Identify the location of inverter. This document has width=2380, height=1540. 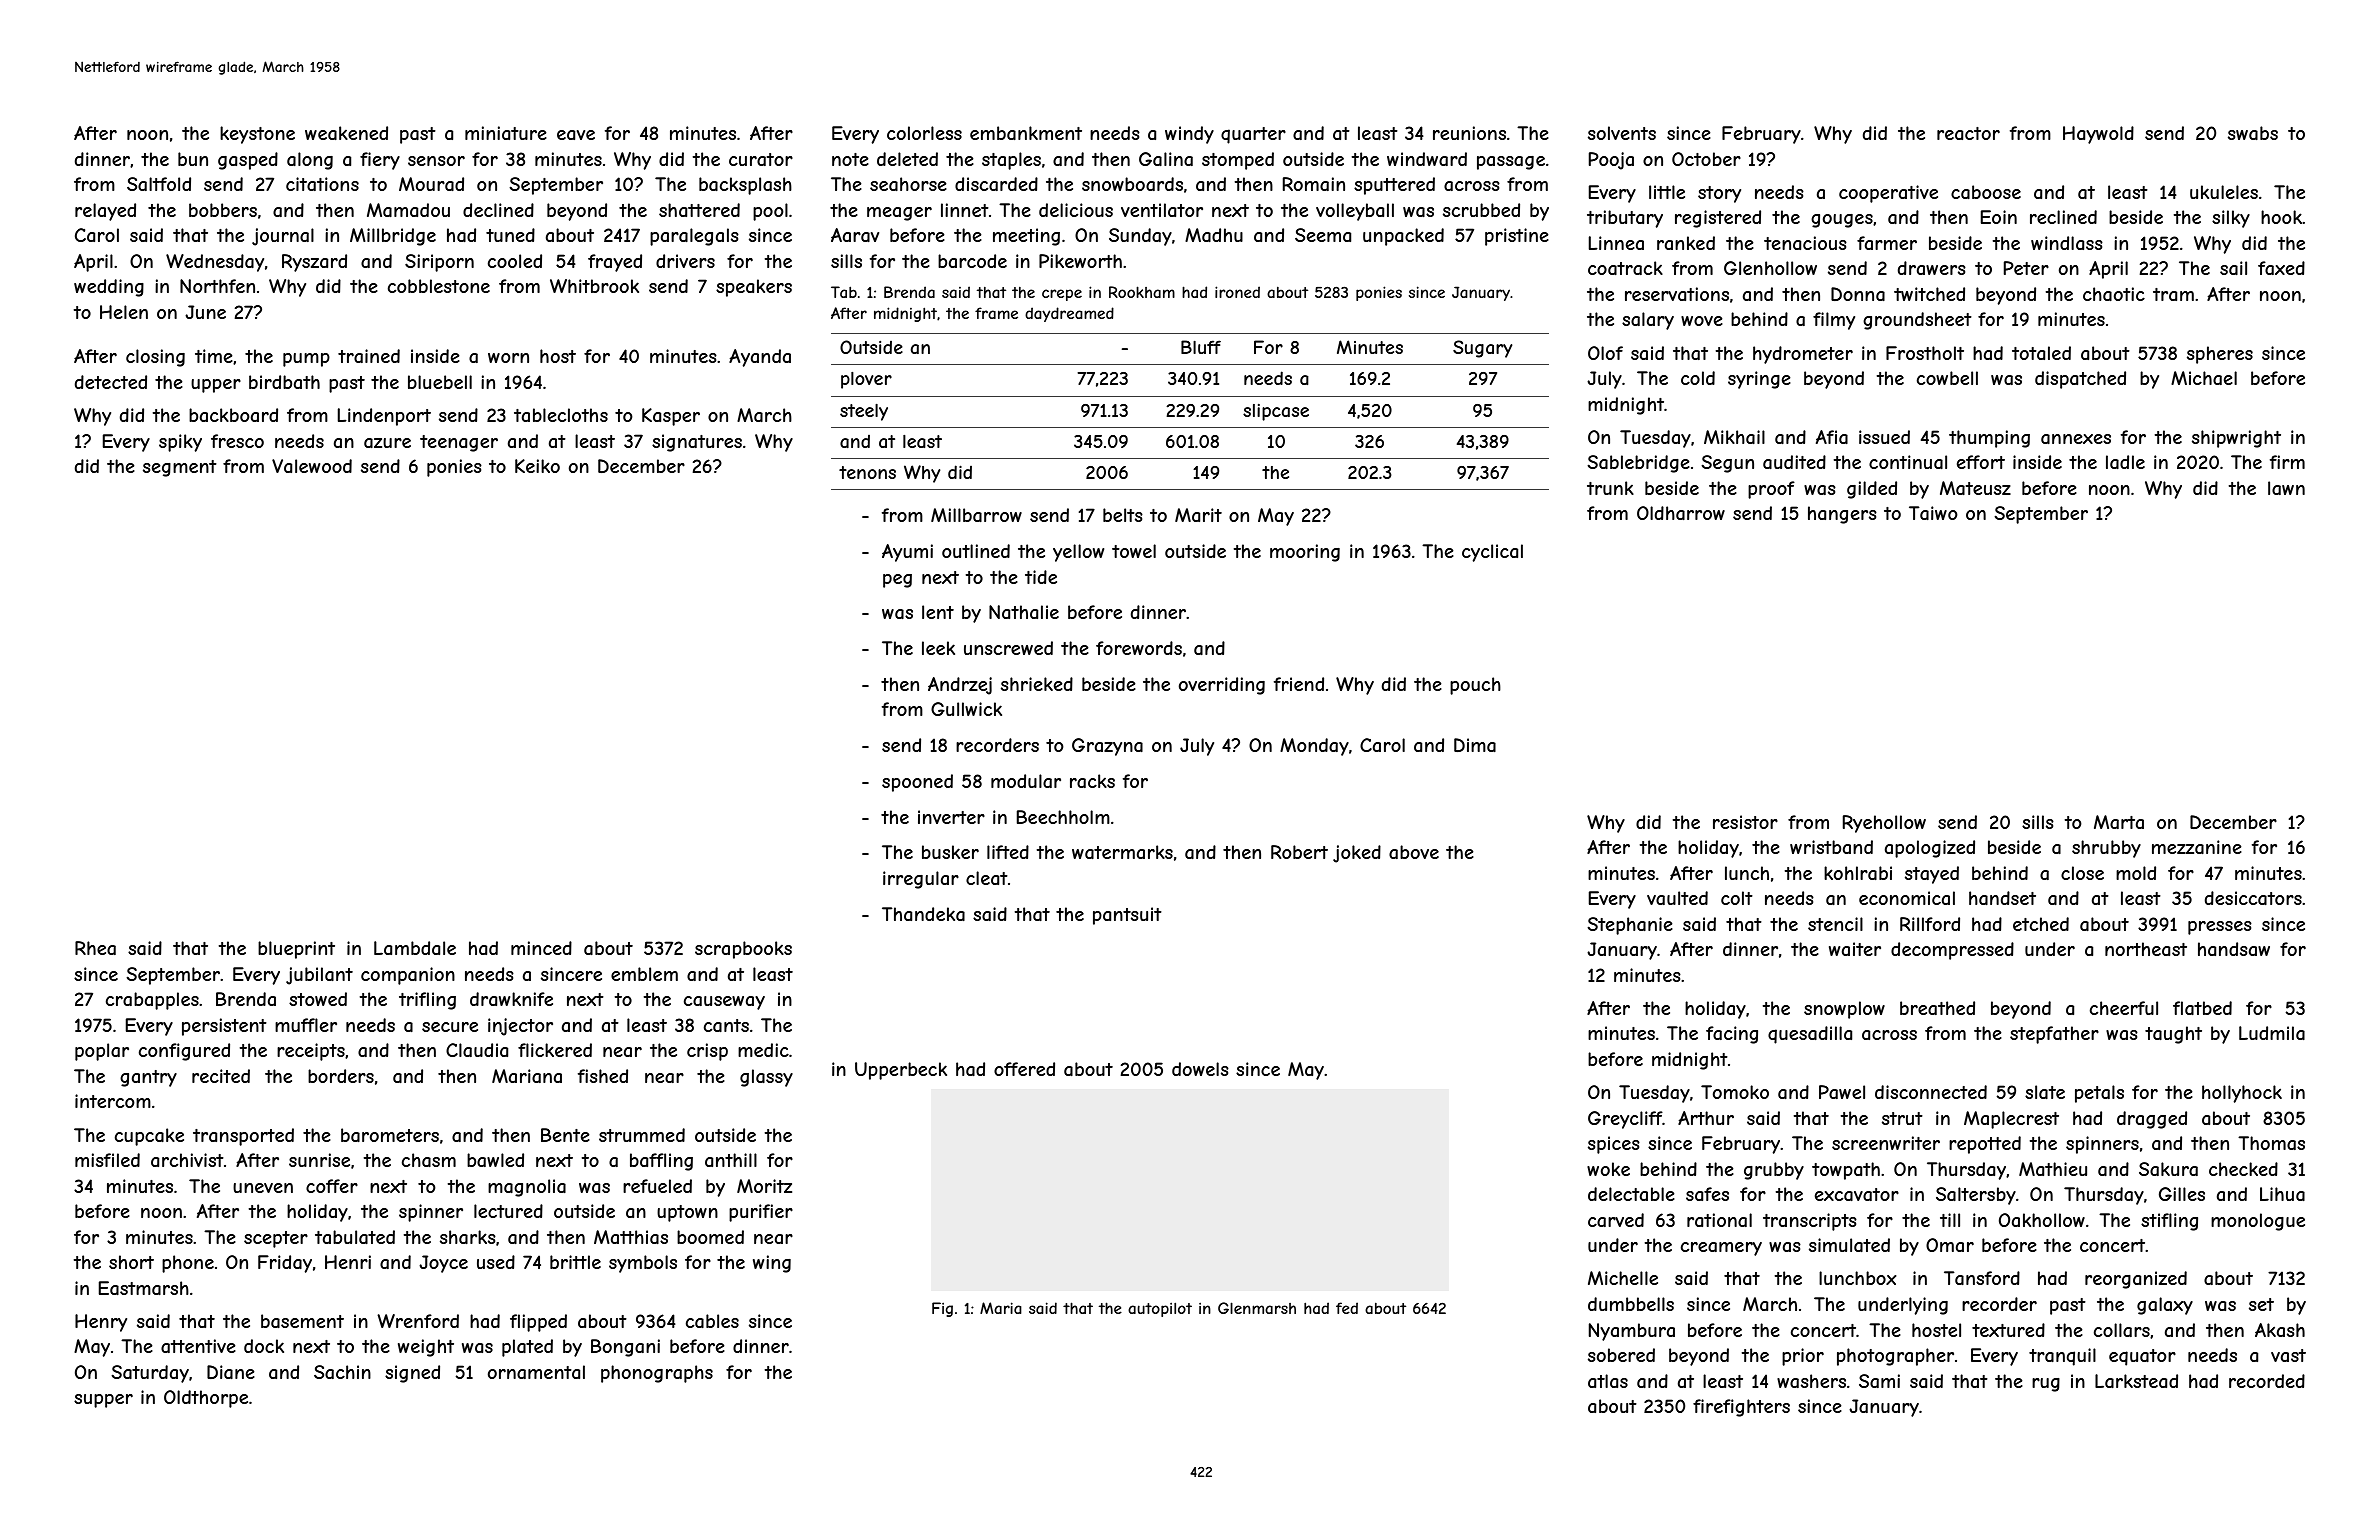
(951, 817).
